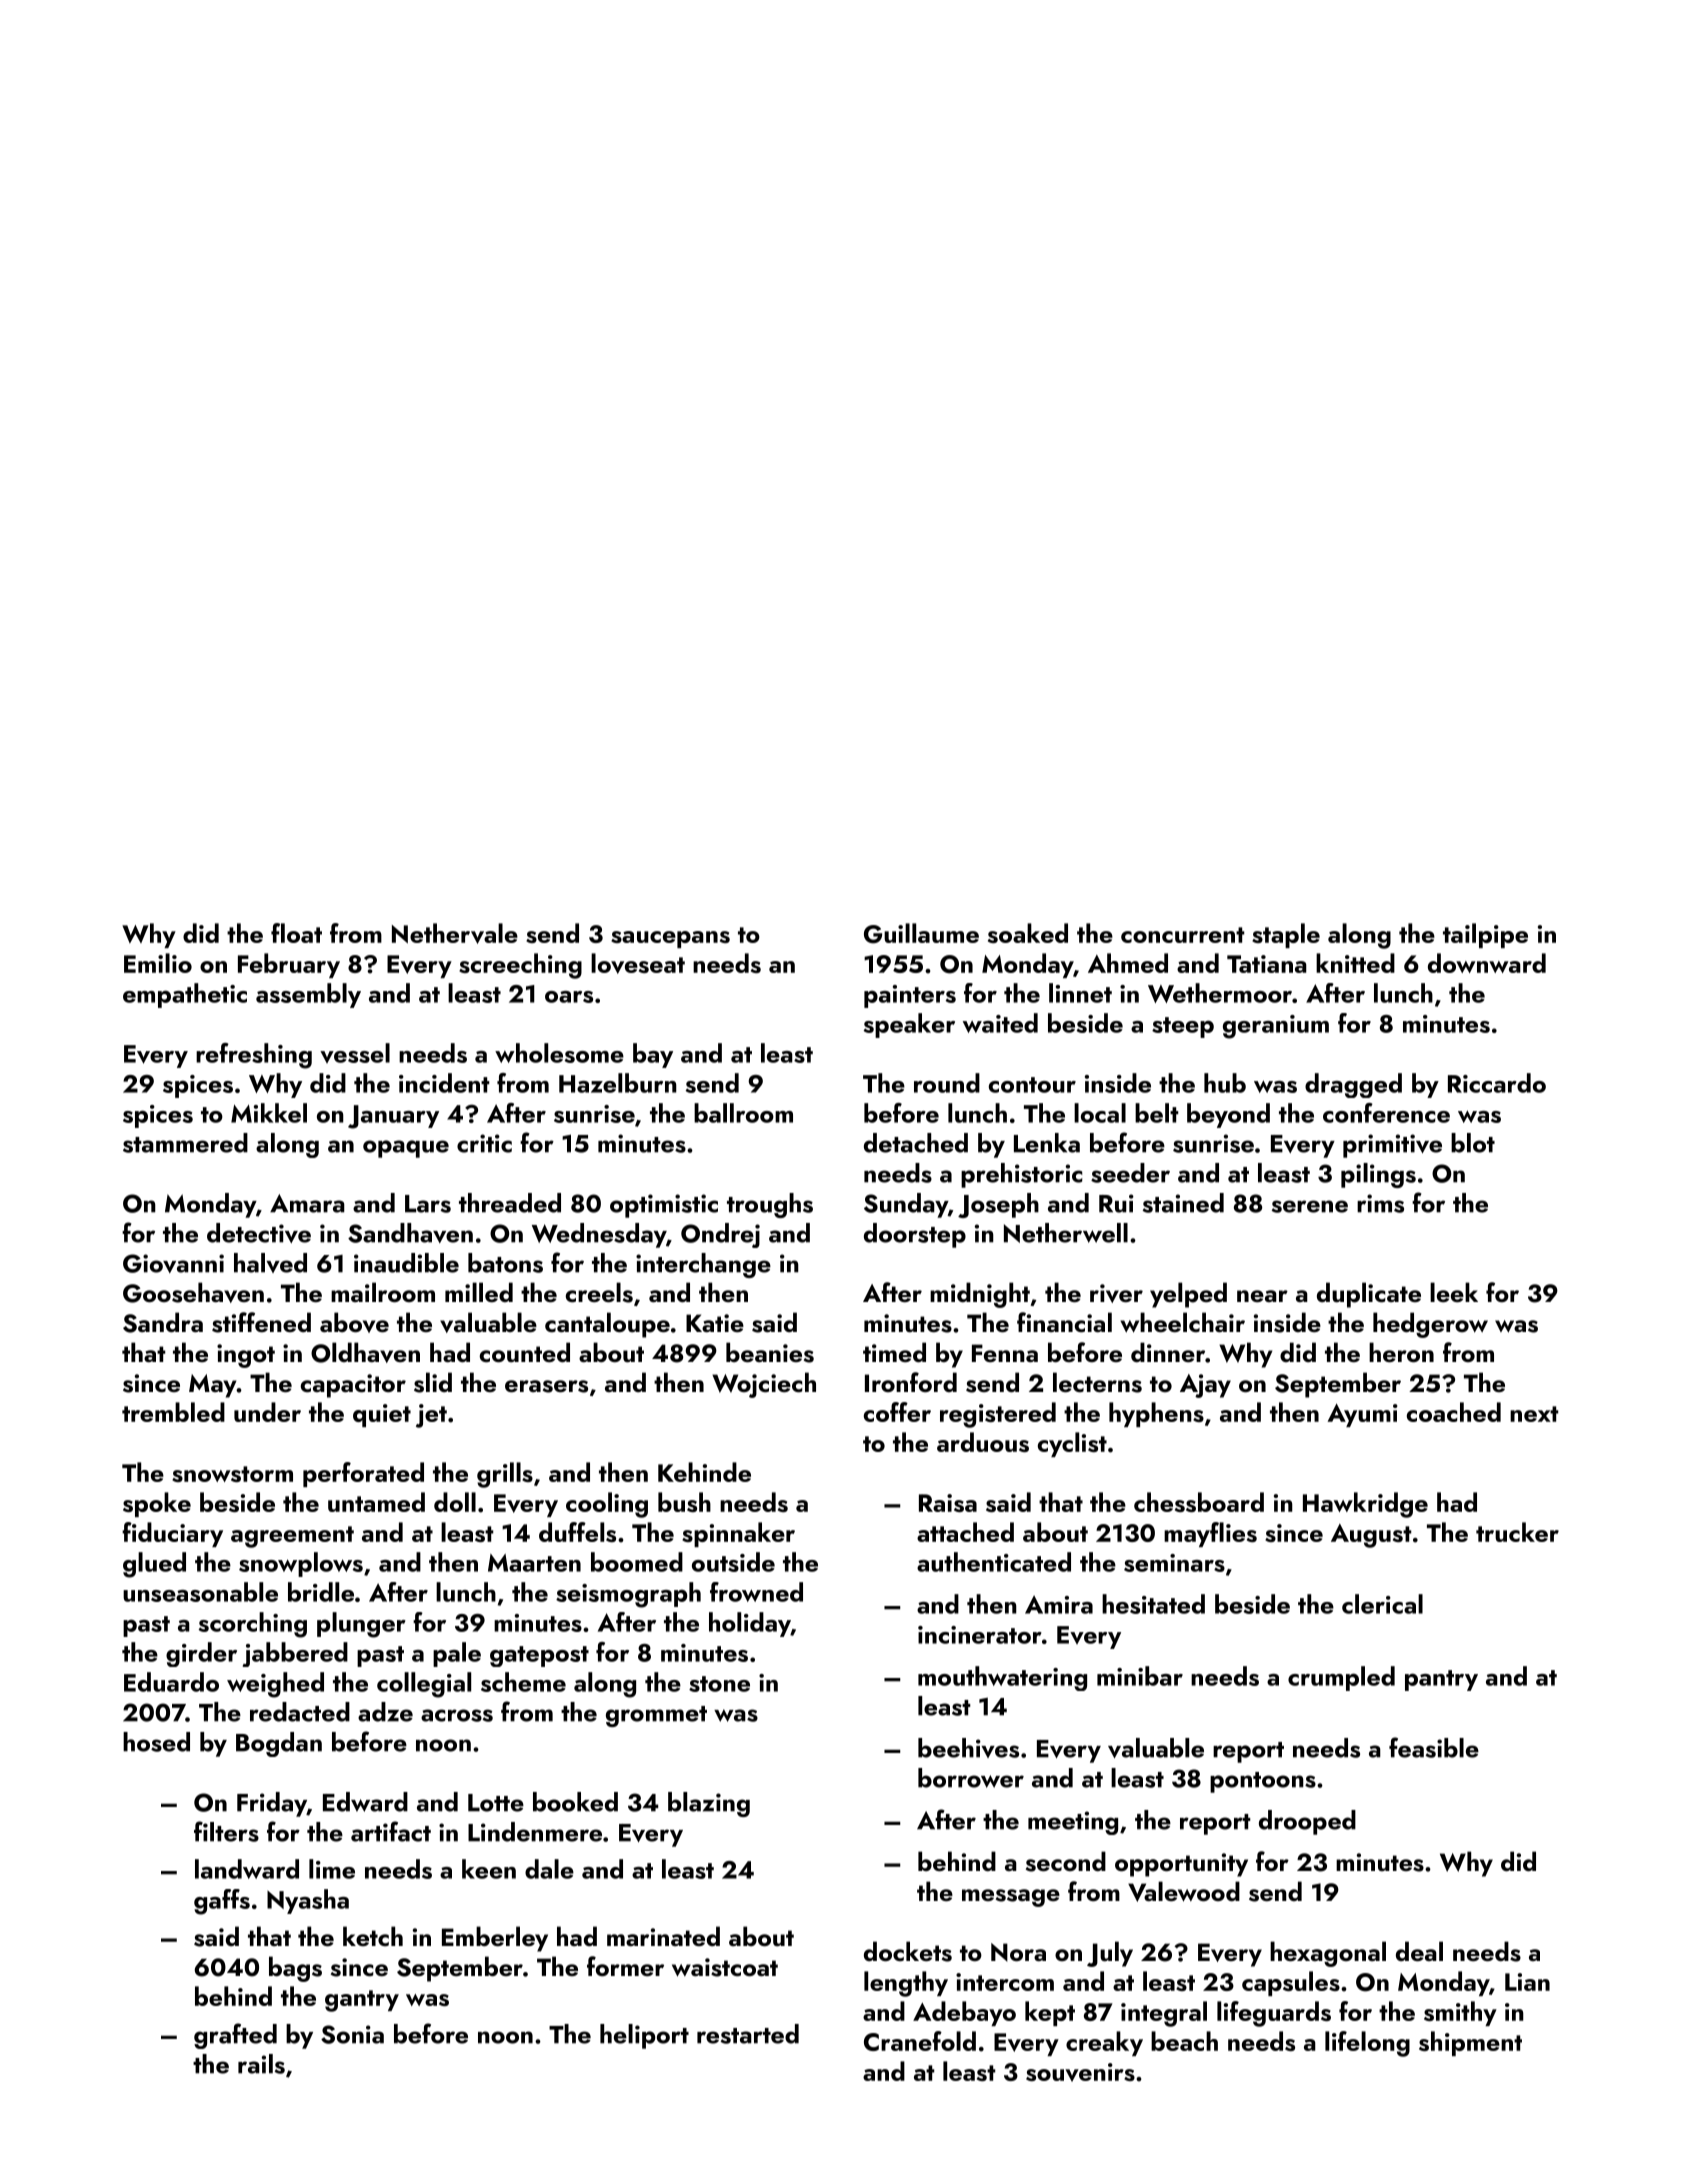 This screenshot has height=2178, width=1683. What do you see at coordinates (569, 997) in the screenshot?
I see `oars` at bounding box center [569, 997].
